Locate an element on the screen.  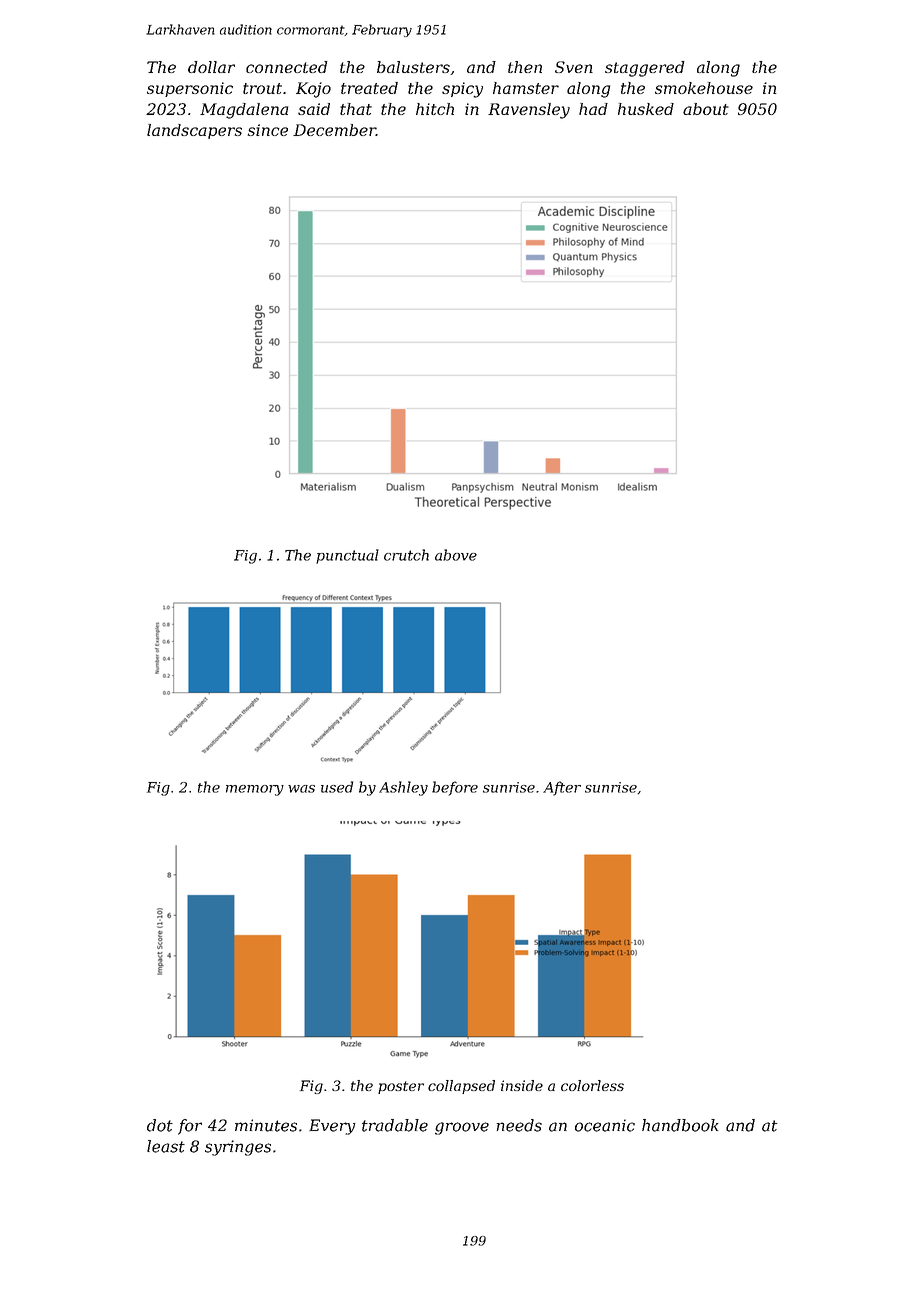
Ravensley is located at coordinates (529, 111).
